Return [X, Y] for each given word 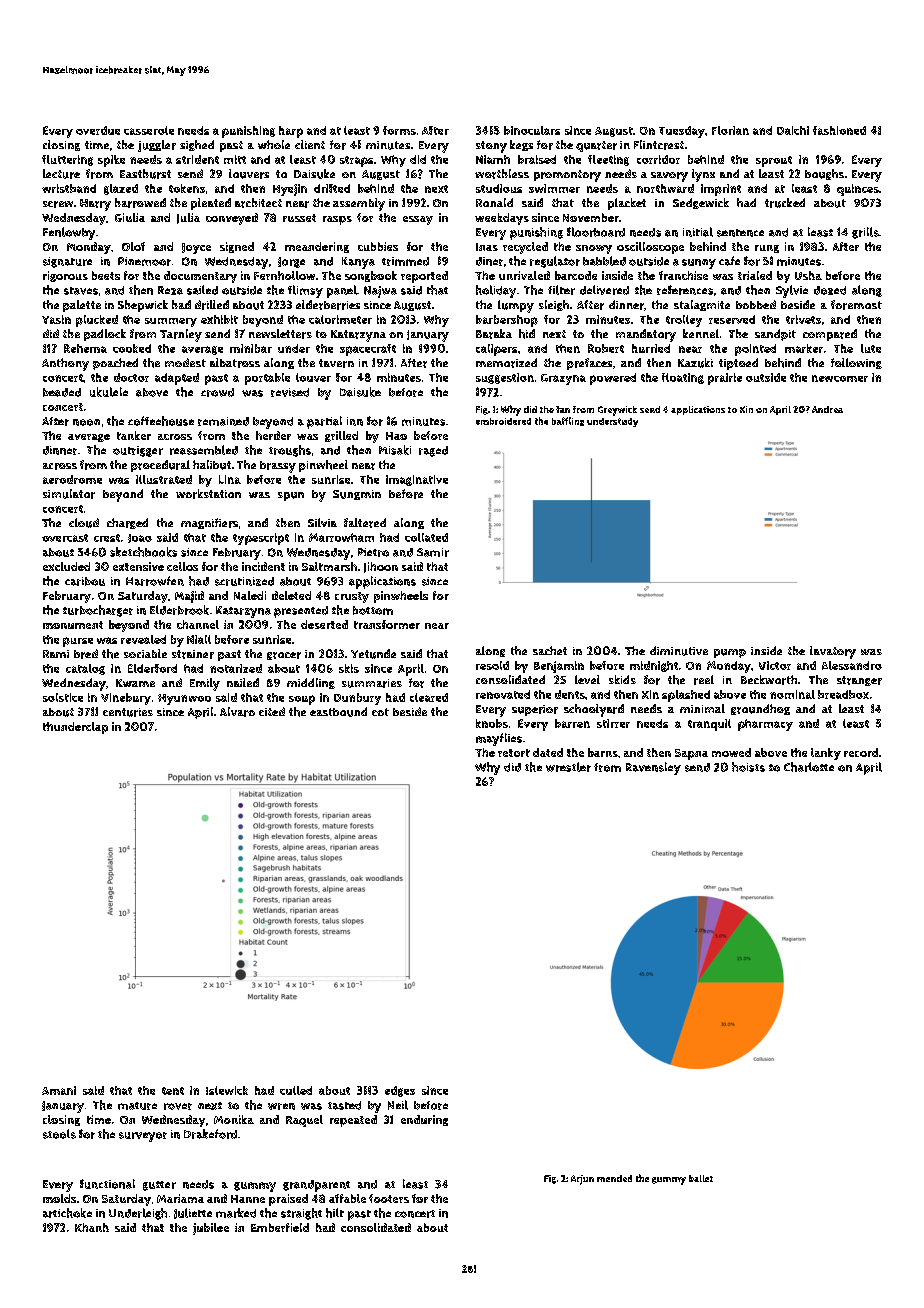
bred [86, 654]
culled [296, 1090]
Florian [730, 130]
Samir [433, 552]
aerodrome [72, 479]
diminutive [679, 651]
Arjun [582, 1180]
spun [291, 496]
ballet [701, 1178]
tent [173, 1091]
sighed [197, 145]
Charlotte [809, 767]
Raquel [304, 1121]
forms [399, 130]
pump [730, 653]
